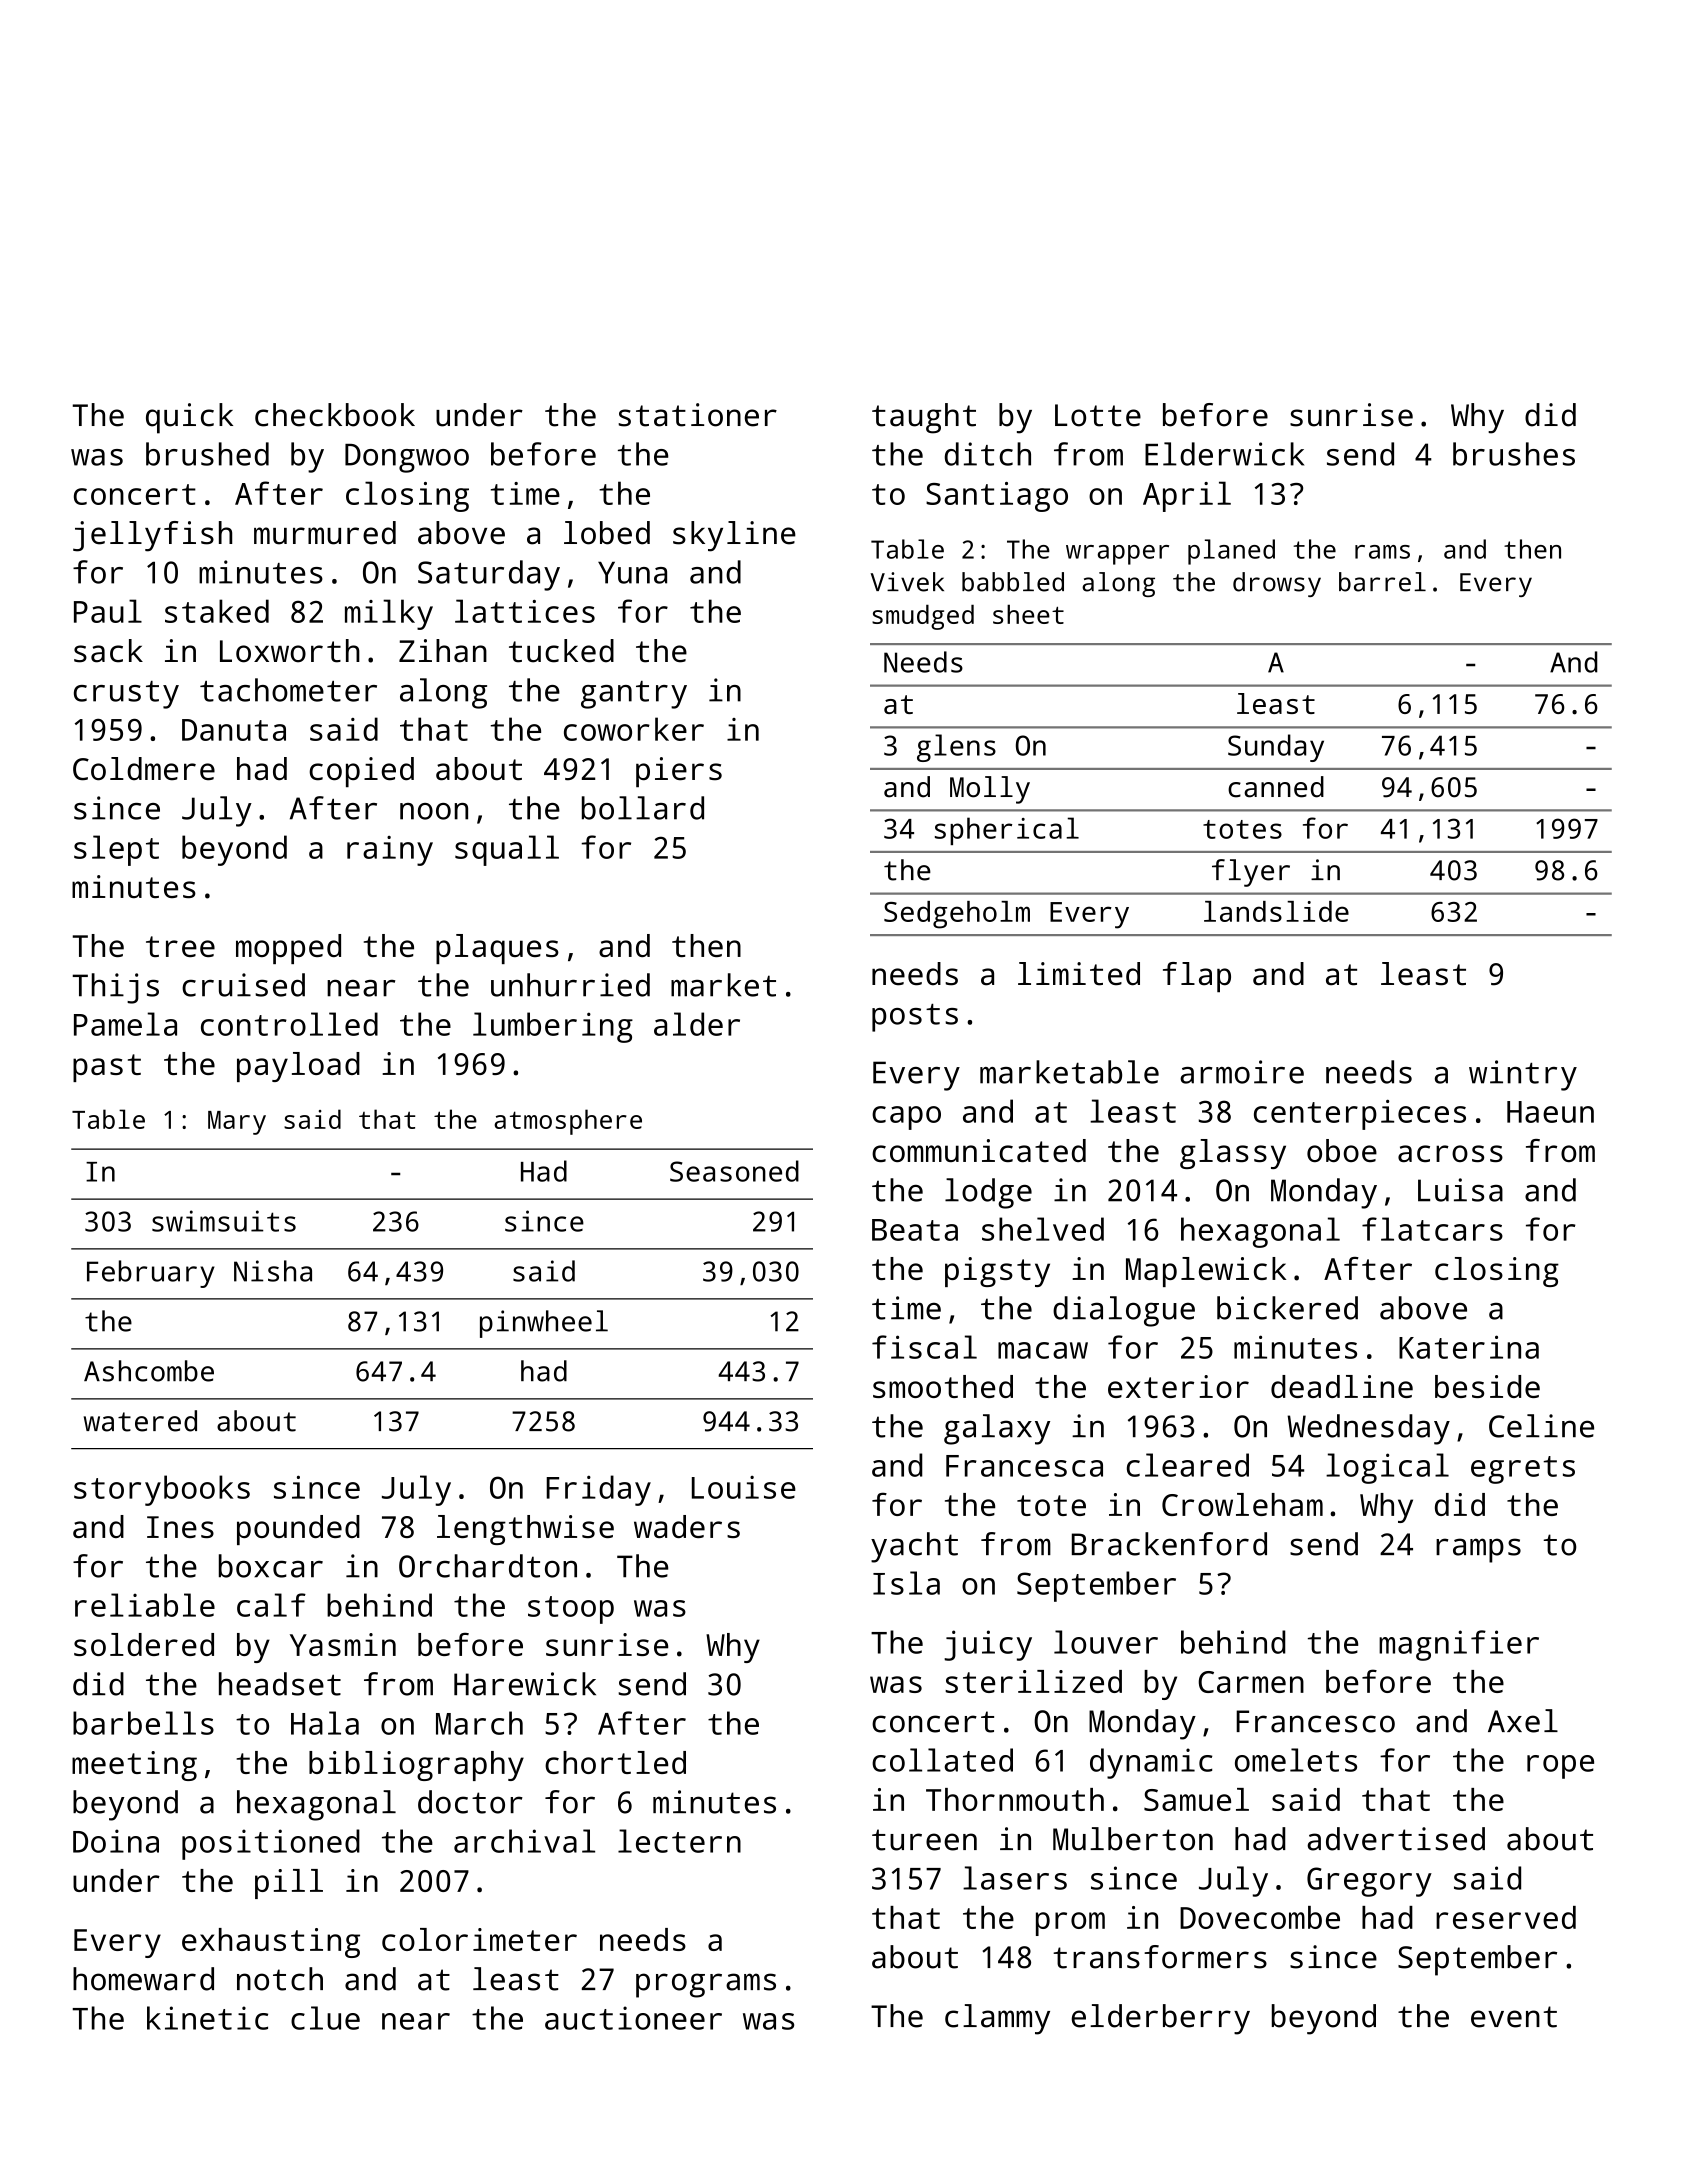 The width and height of the page is (1683, 2178). I want to click on kinetic, so click(207, 2018).
